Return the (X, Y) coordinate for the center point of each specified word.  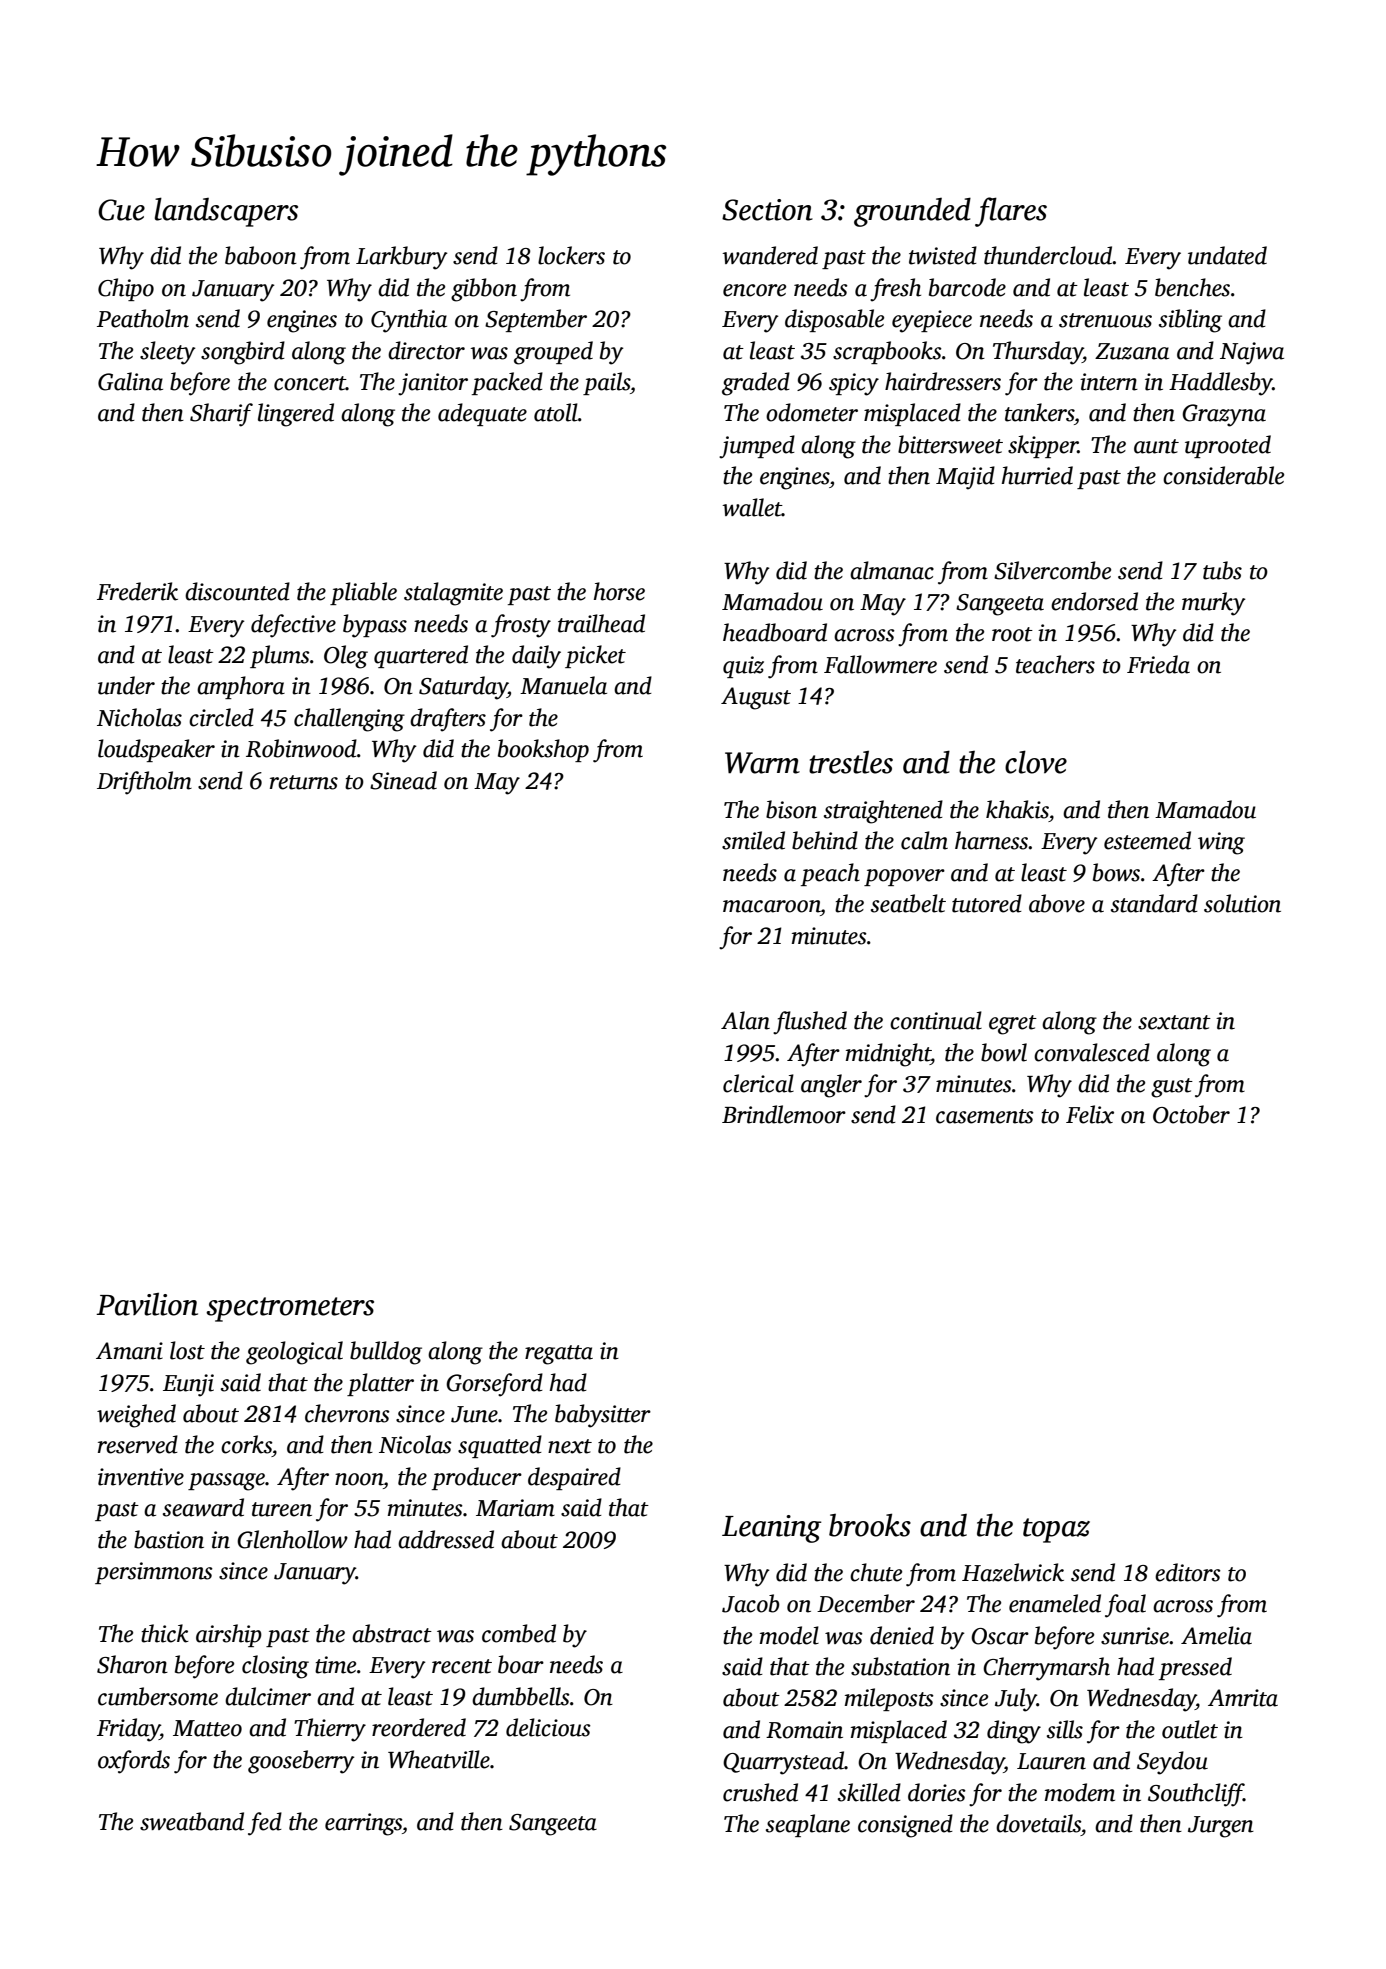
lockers (571, 255)
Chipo (126, 289)
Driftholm (144, 783)
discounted (237, 591)
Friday (128, 1730)
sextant (1174, 1022)
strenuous (1105, 320)
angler (831, 1086)
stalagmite (453, 594)
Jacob (751, 1603)
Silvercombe (1052, 570)
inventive (141, 1477)
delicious (548, 1727)
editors (1188, 1572)
